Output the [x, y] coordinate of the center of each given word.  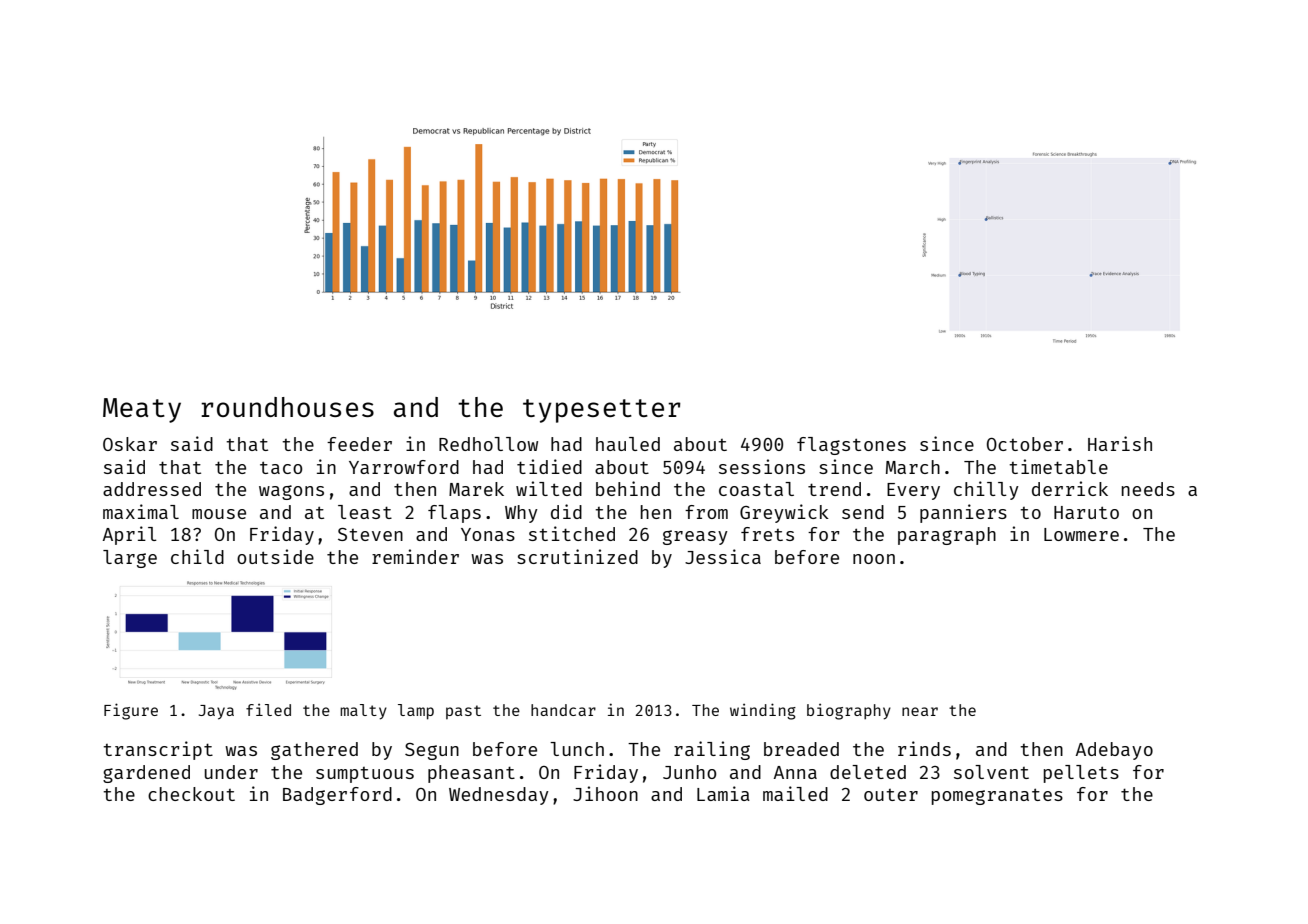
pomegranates [997, 796]
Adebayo [1114, 751]
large [130, 559]
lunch [577, 749]
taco [281, 467]
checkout [191, 794]
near [920, 711]
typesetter [602, 411]
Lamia [723, 793]
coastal [756, 489]
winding [763, 711]
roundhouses [287, 407]
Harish [1120, 443]
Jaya [216, 712]
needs [1148, 489]
